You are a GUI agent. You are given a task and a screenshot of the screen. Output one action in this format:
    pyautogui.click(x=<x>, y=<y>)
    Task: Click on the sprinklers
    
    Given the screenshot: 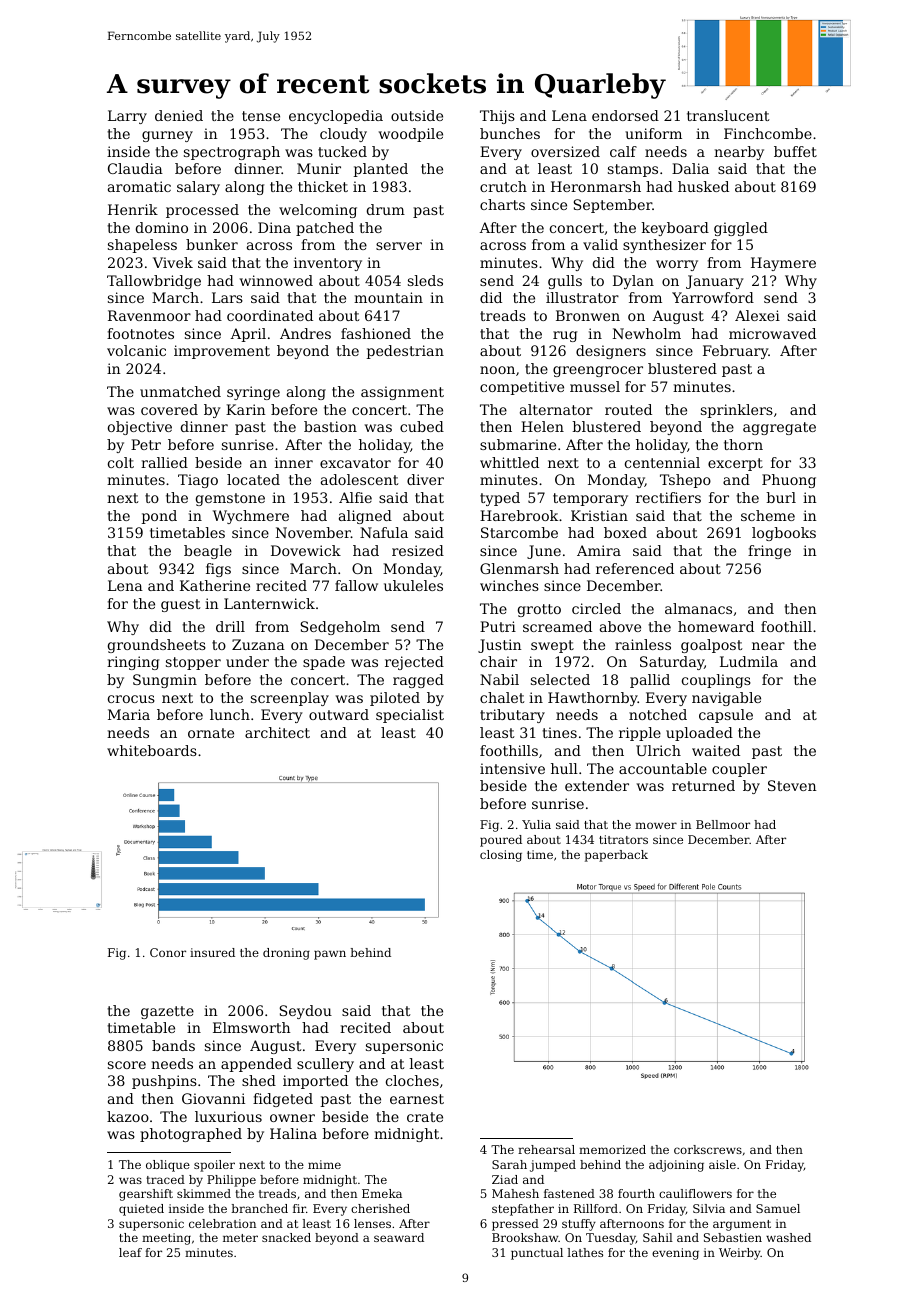 What is the action you would take?
    pyautogui.click(x=737, y=411)
